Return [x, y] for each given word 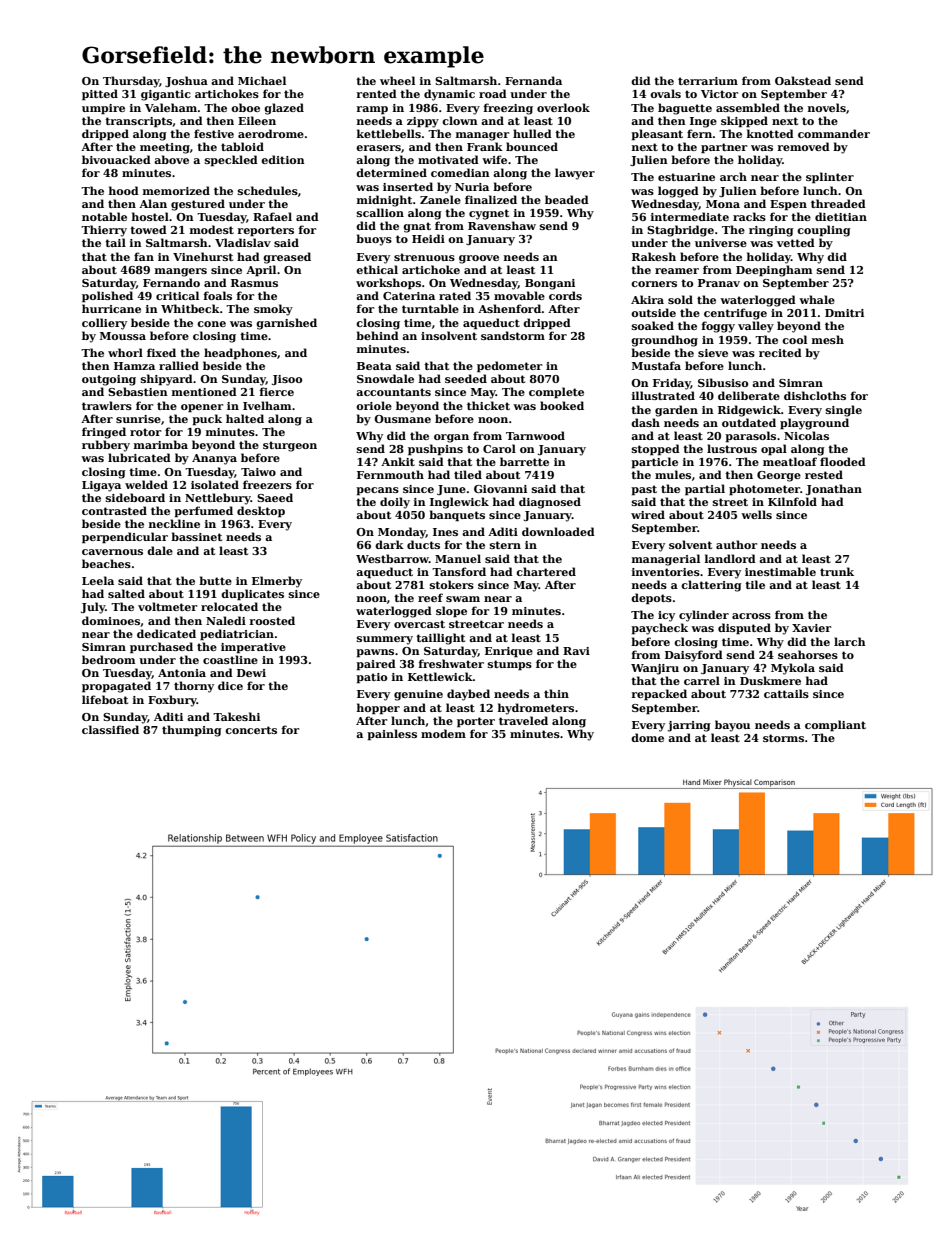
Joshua [186, 81]
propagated [116, 687]
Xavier [811, 628]
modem [443, 733]
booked [562, 405]
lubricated [139, 457]
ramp [372, 110]
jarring [689, 726]
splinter [830, 178]
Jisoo [287, 380]
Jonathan [834, 489]
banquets [457, 516]
